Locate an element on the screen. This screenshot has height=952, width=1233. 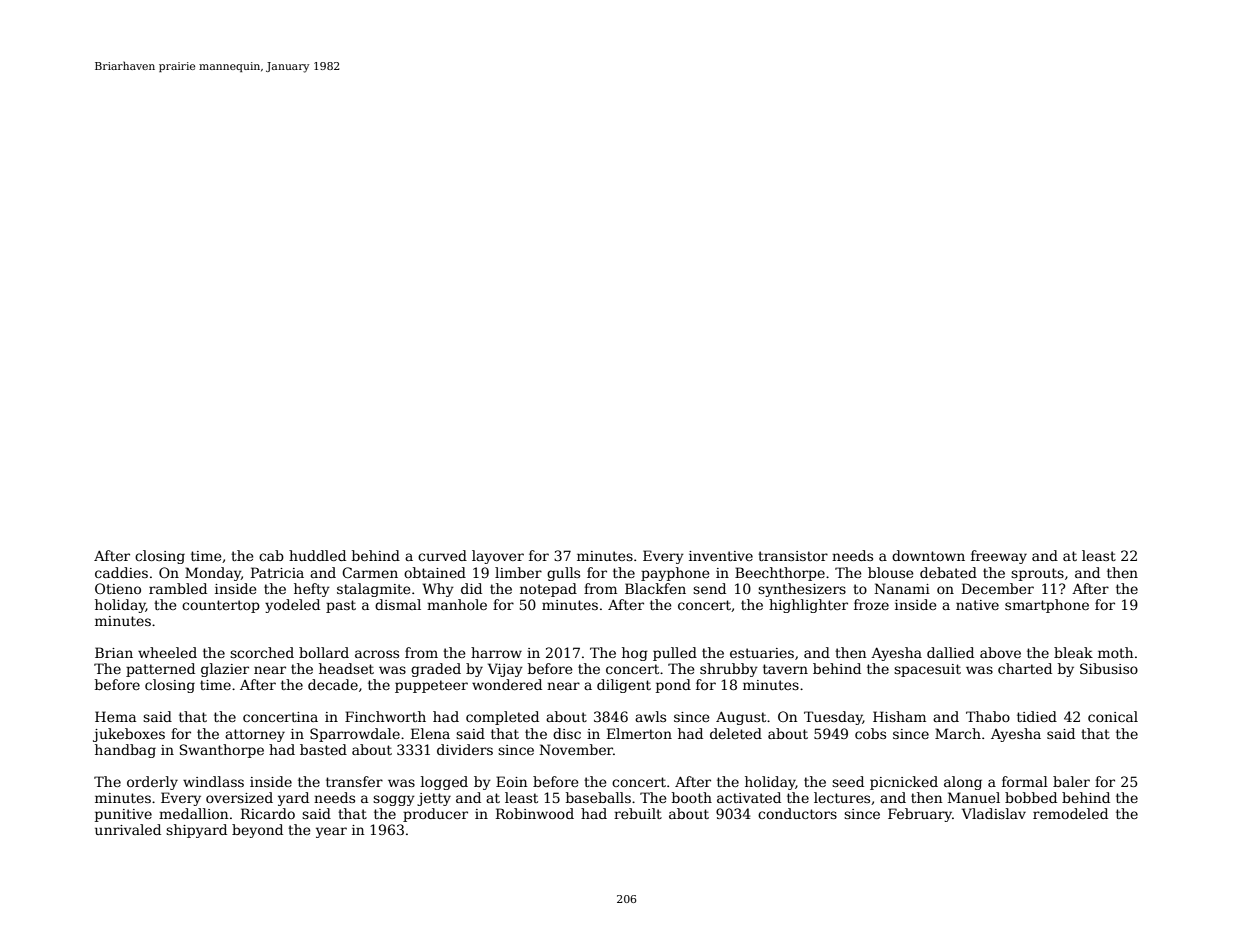
layover is located at coordinates (498, 557).
